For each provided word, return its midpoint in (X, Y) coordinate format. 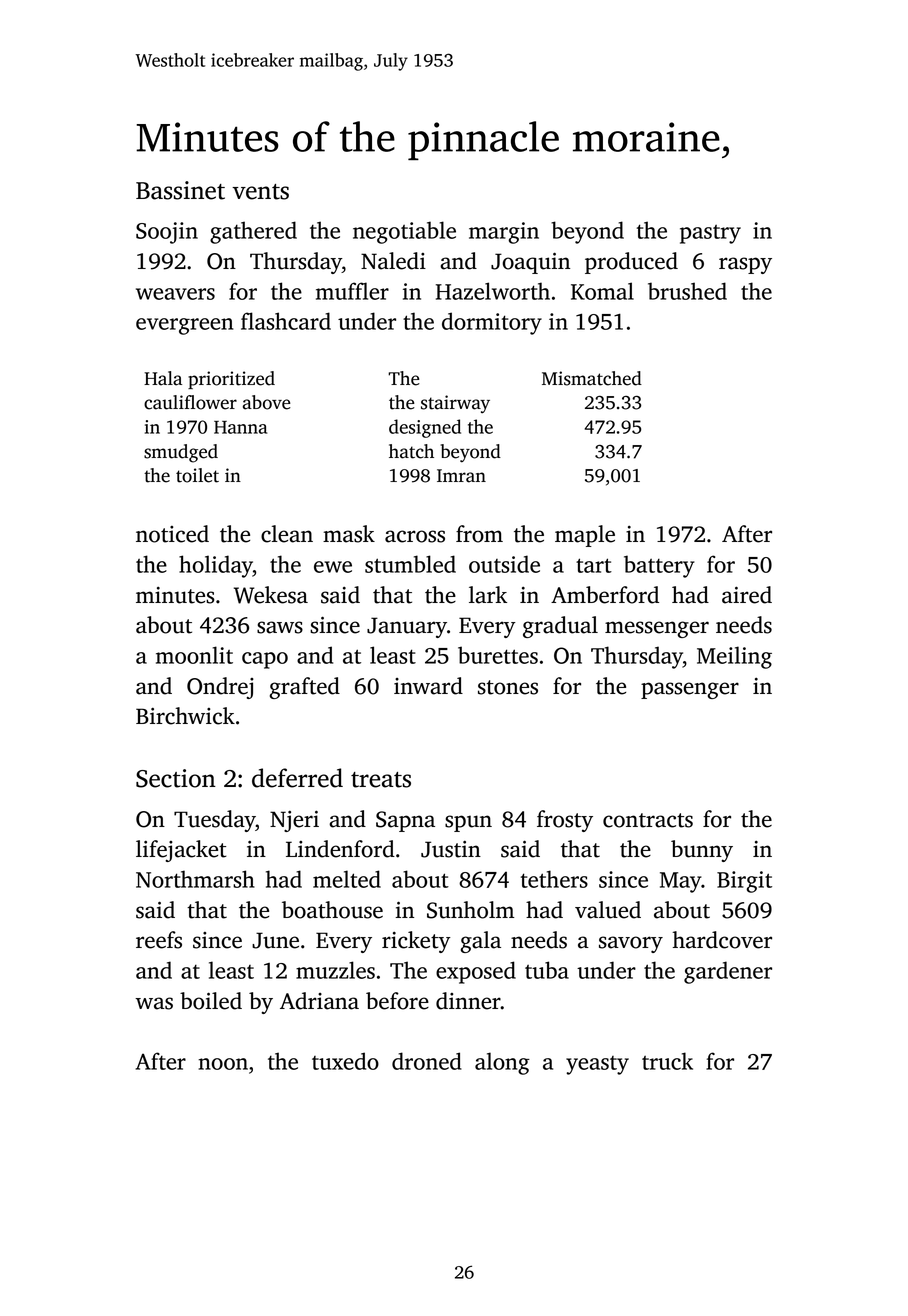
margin (504, 233)
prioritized (231, 380)
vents (260, 192)
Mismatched (592, 378)
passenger (690, 690)
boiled (211, 1001)
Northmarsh (195, 879)
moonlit (194, 655)
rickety (416, 942)
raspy (745, 265)
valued (608, 910)
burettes (498, 655)
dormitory (492, 323)
